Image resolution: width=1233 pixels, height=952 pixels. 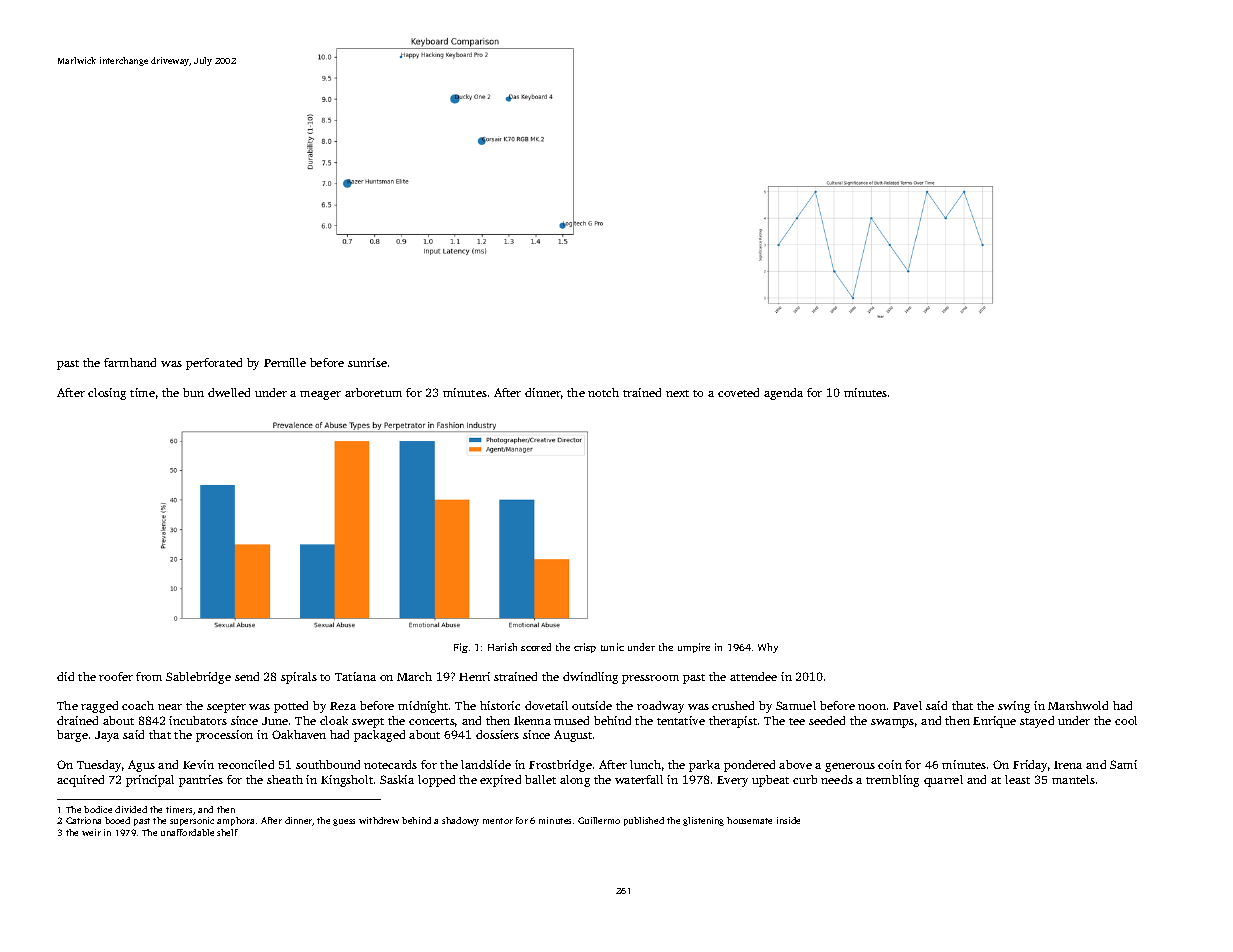 What do you see at coordinates (187, 832) in the page?
I see `unaffordable` at bounding box center [187, 832].
